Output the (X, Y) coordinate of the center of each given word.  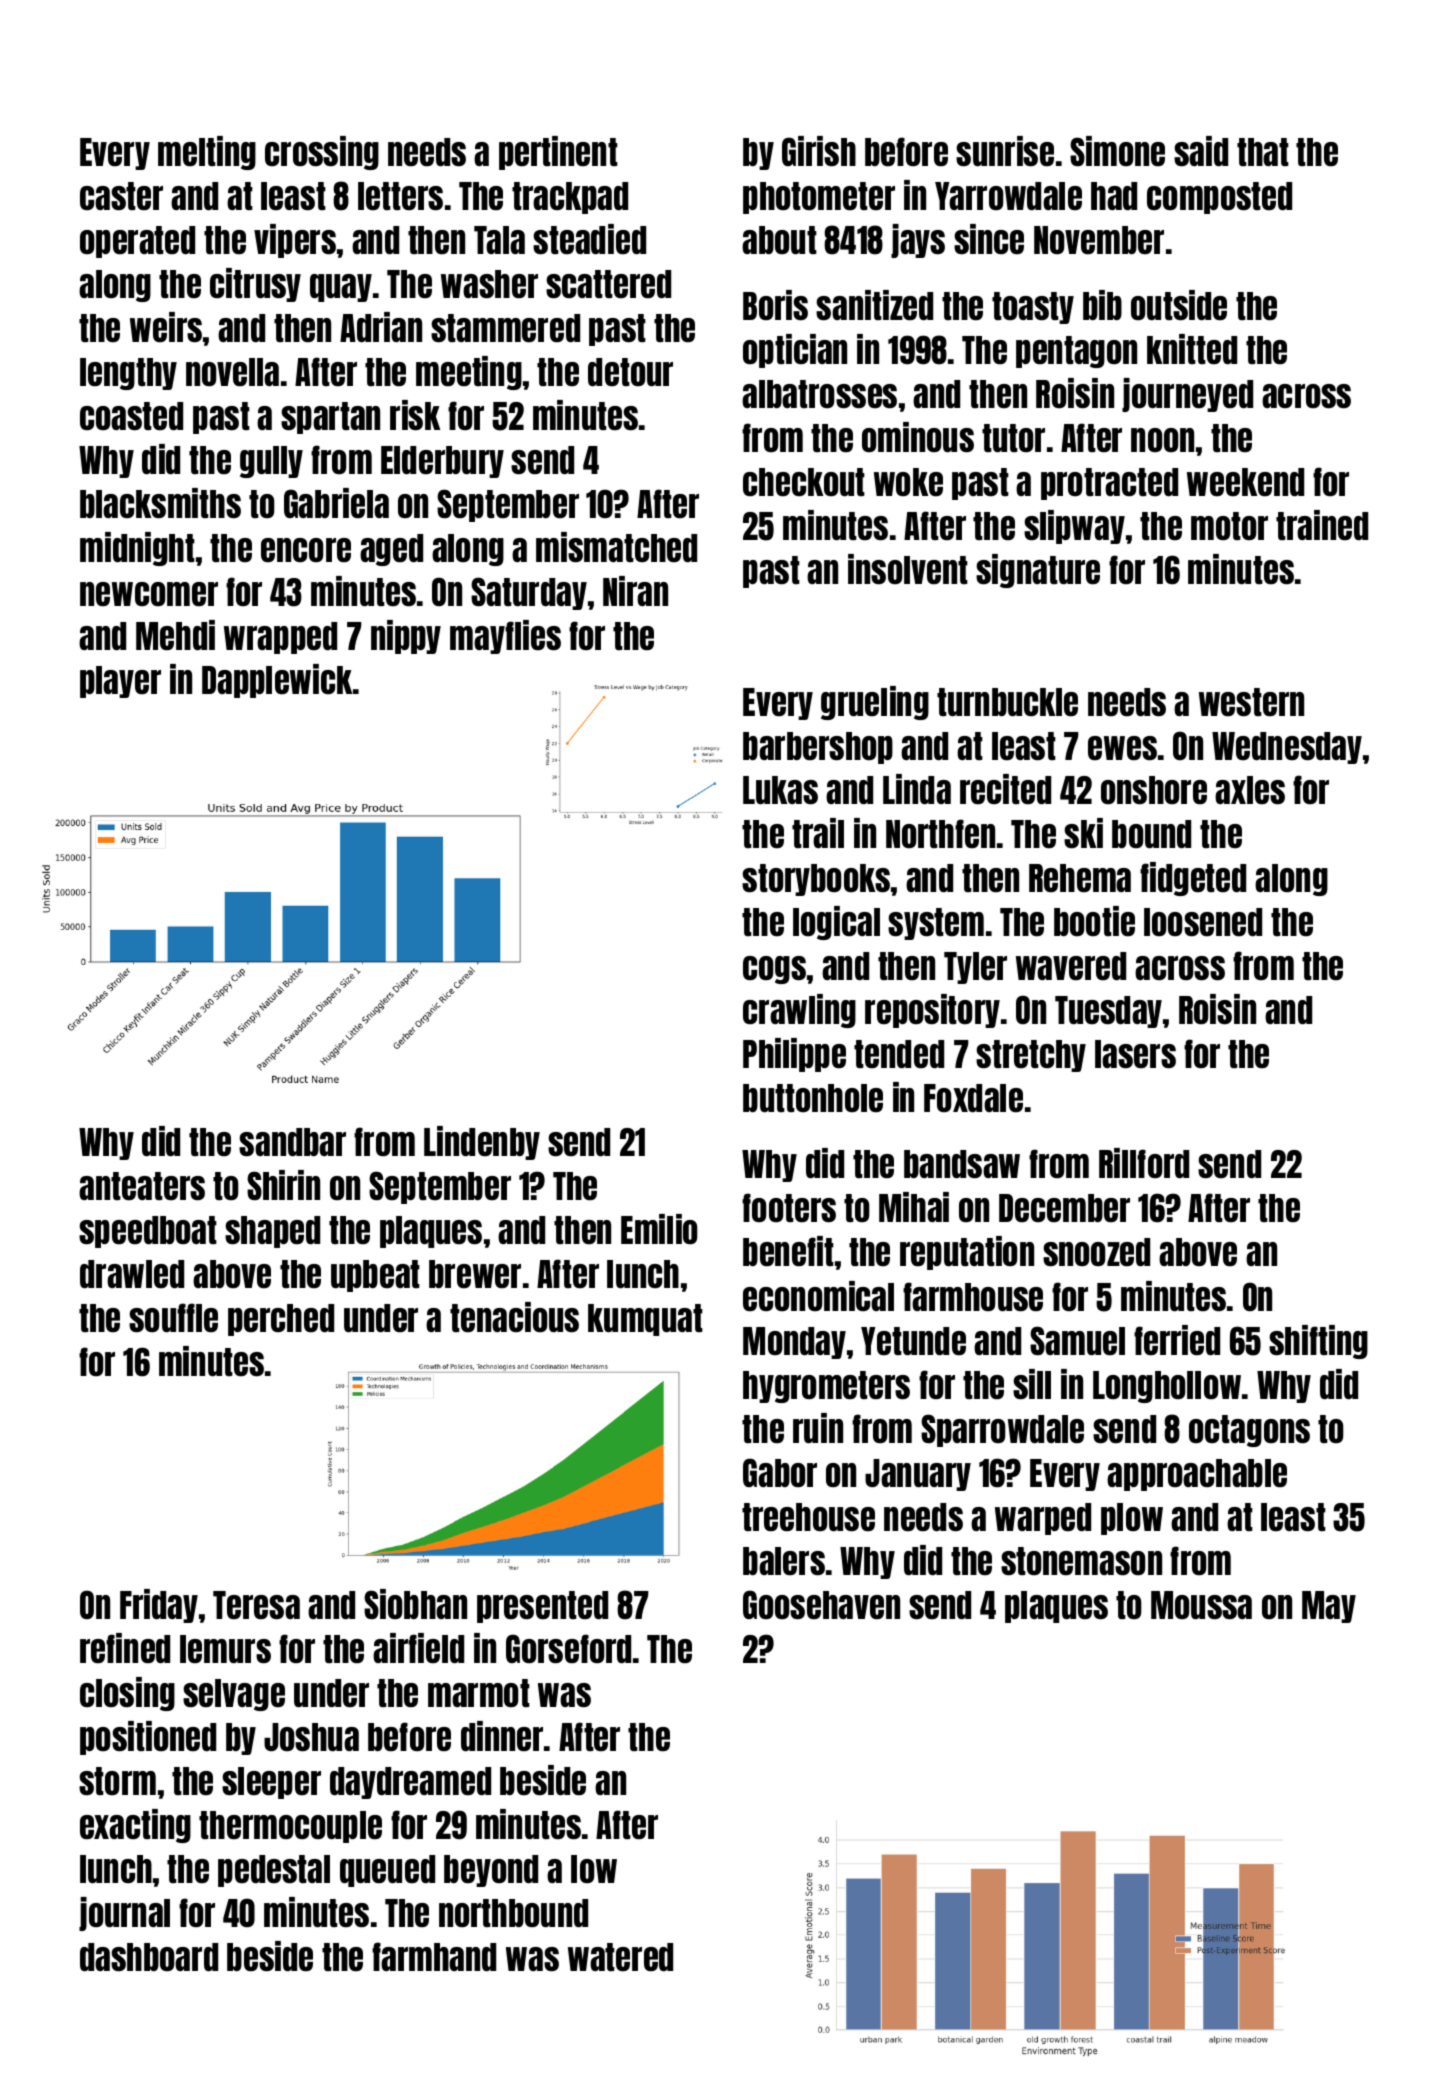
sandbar (292, 1142)
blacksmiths (160, 503)
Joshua (311, 1737)
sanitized (874, 305)
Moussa (1201, 1605)
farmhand (434, 1956)
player (120, 682)
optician (795, 351)
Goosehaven (821, 1604)
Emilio (659, 1229)
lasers (1135, 1054)
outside (1179, 305)
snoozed (1096, 1252)
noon (1162, 440)
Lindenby (482, 1143)
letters (400, 196)
